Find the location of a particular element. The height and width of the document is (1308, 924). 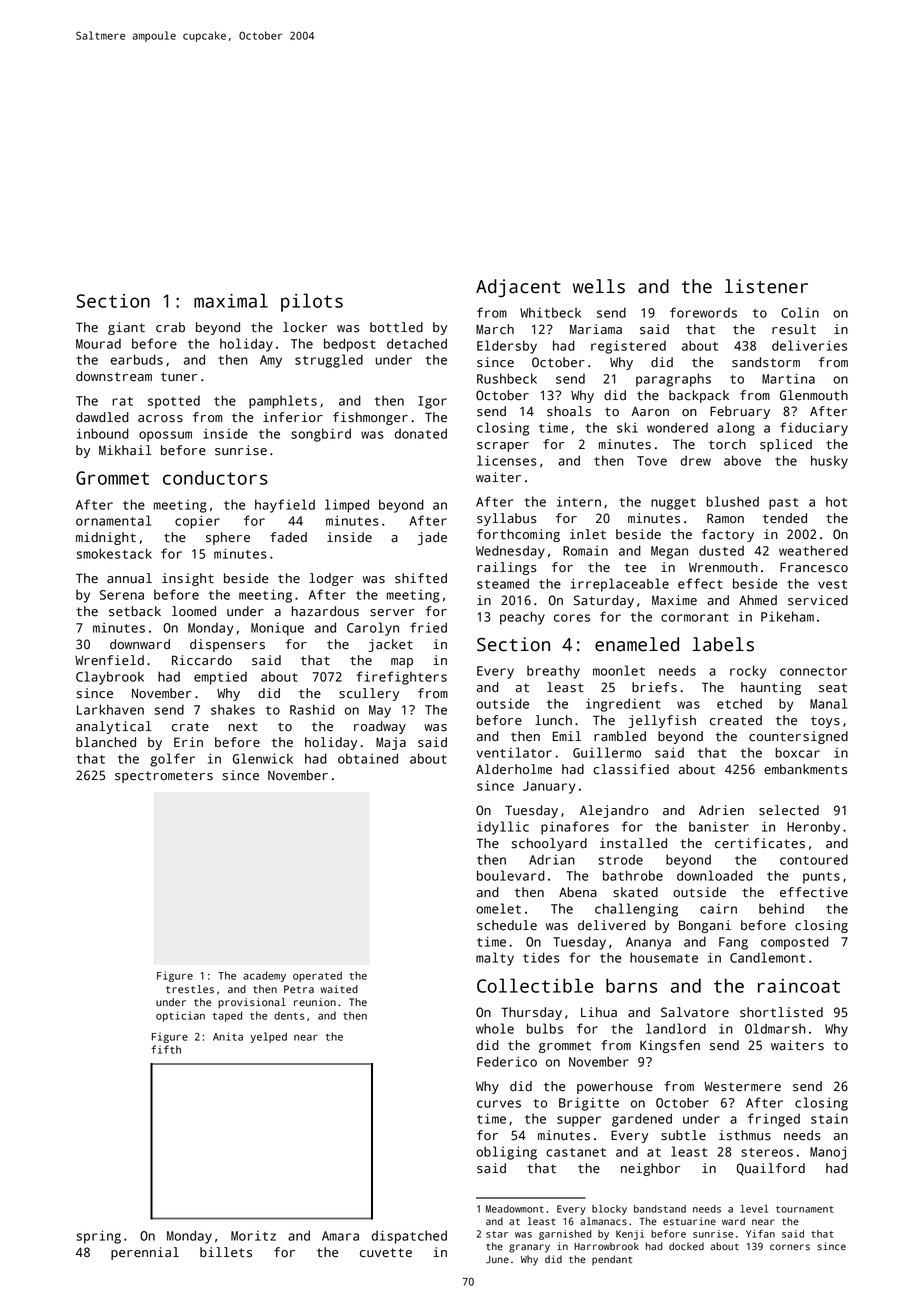

dents is located at coordinates (289, 1015).
